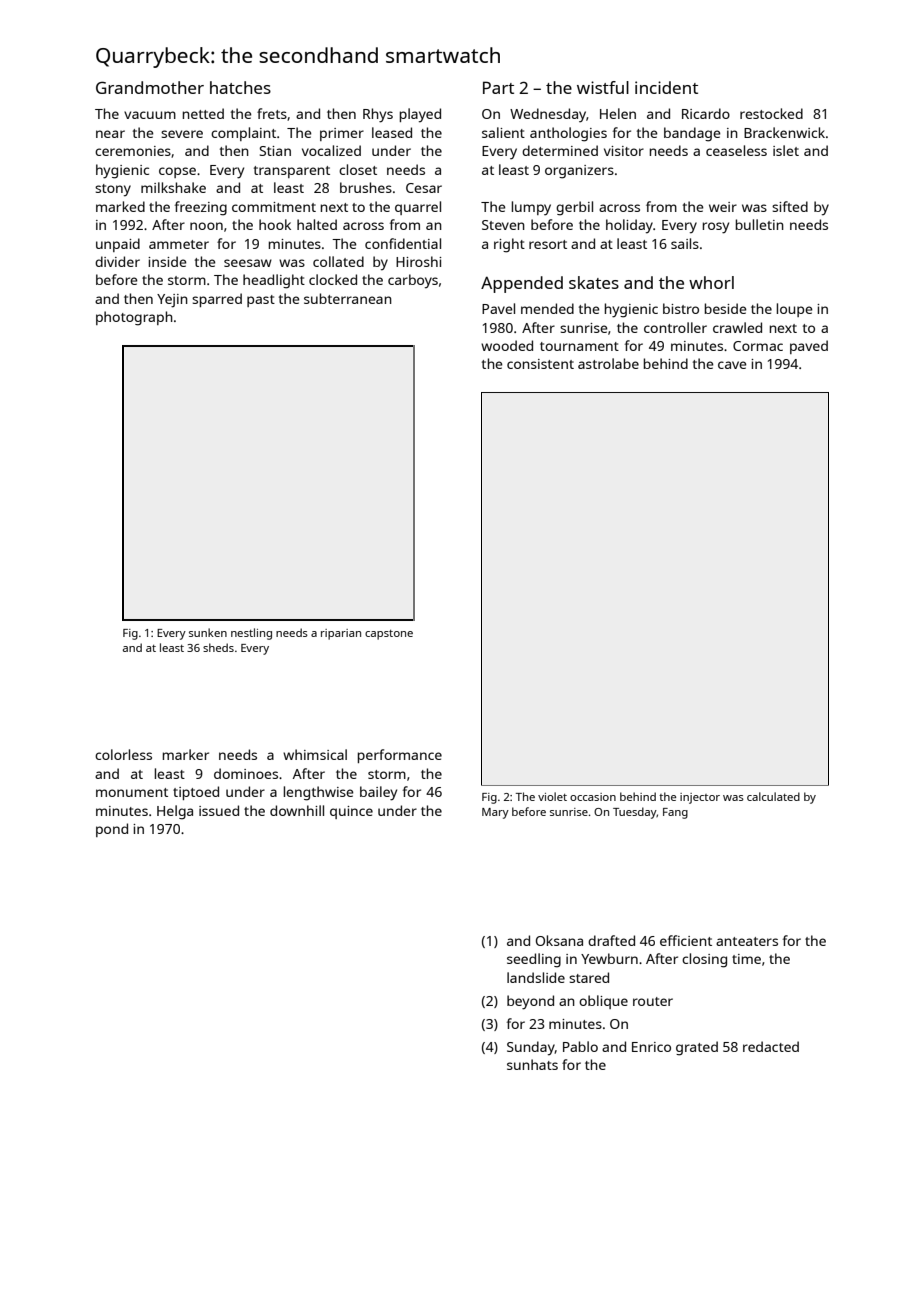  What do you see at coordinates (400, 756) in the page?
I see `performance` at bounding box center [400, 756].
